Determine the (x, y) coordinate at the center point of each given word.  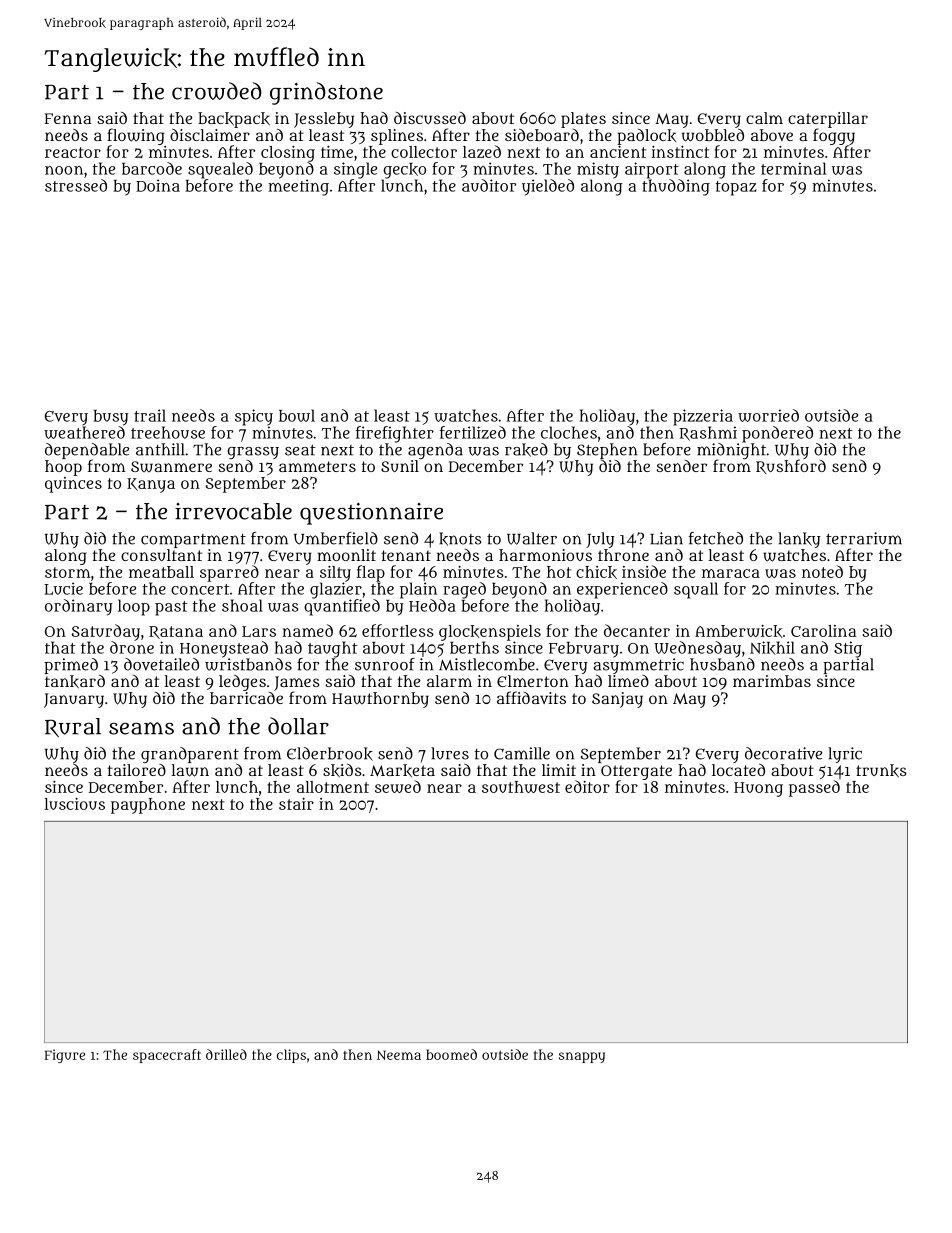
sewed (398, 786)
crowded (217, 91)
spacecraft (167, 1056)
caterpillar (828, 120)
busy (110, 418)
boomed (451, 1054)
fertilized (473, 432)
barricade (246, 698)
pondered (777, 434)
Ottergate (636, 772)
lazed (482, 151)
